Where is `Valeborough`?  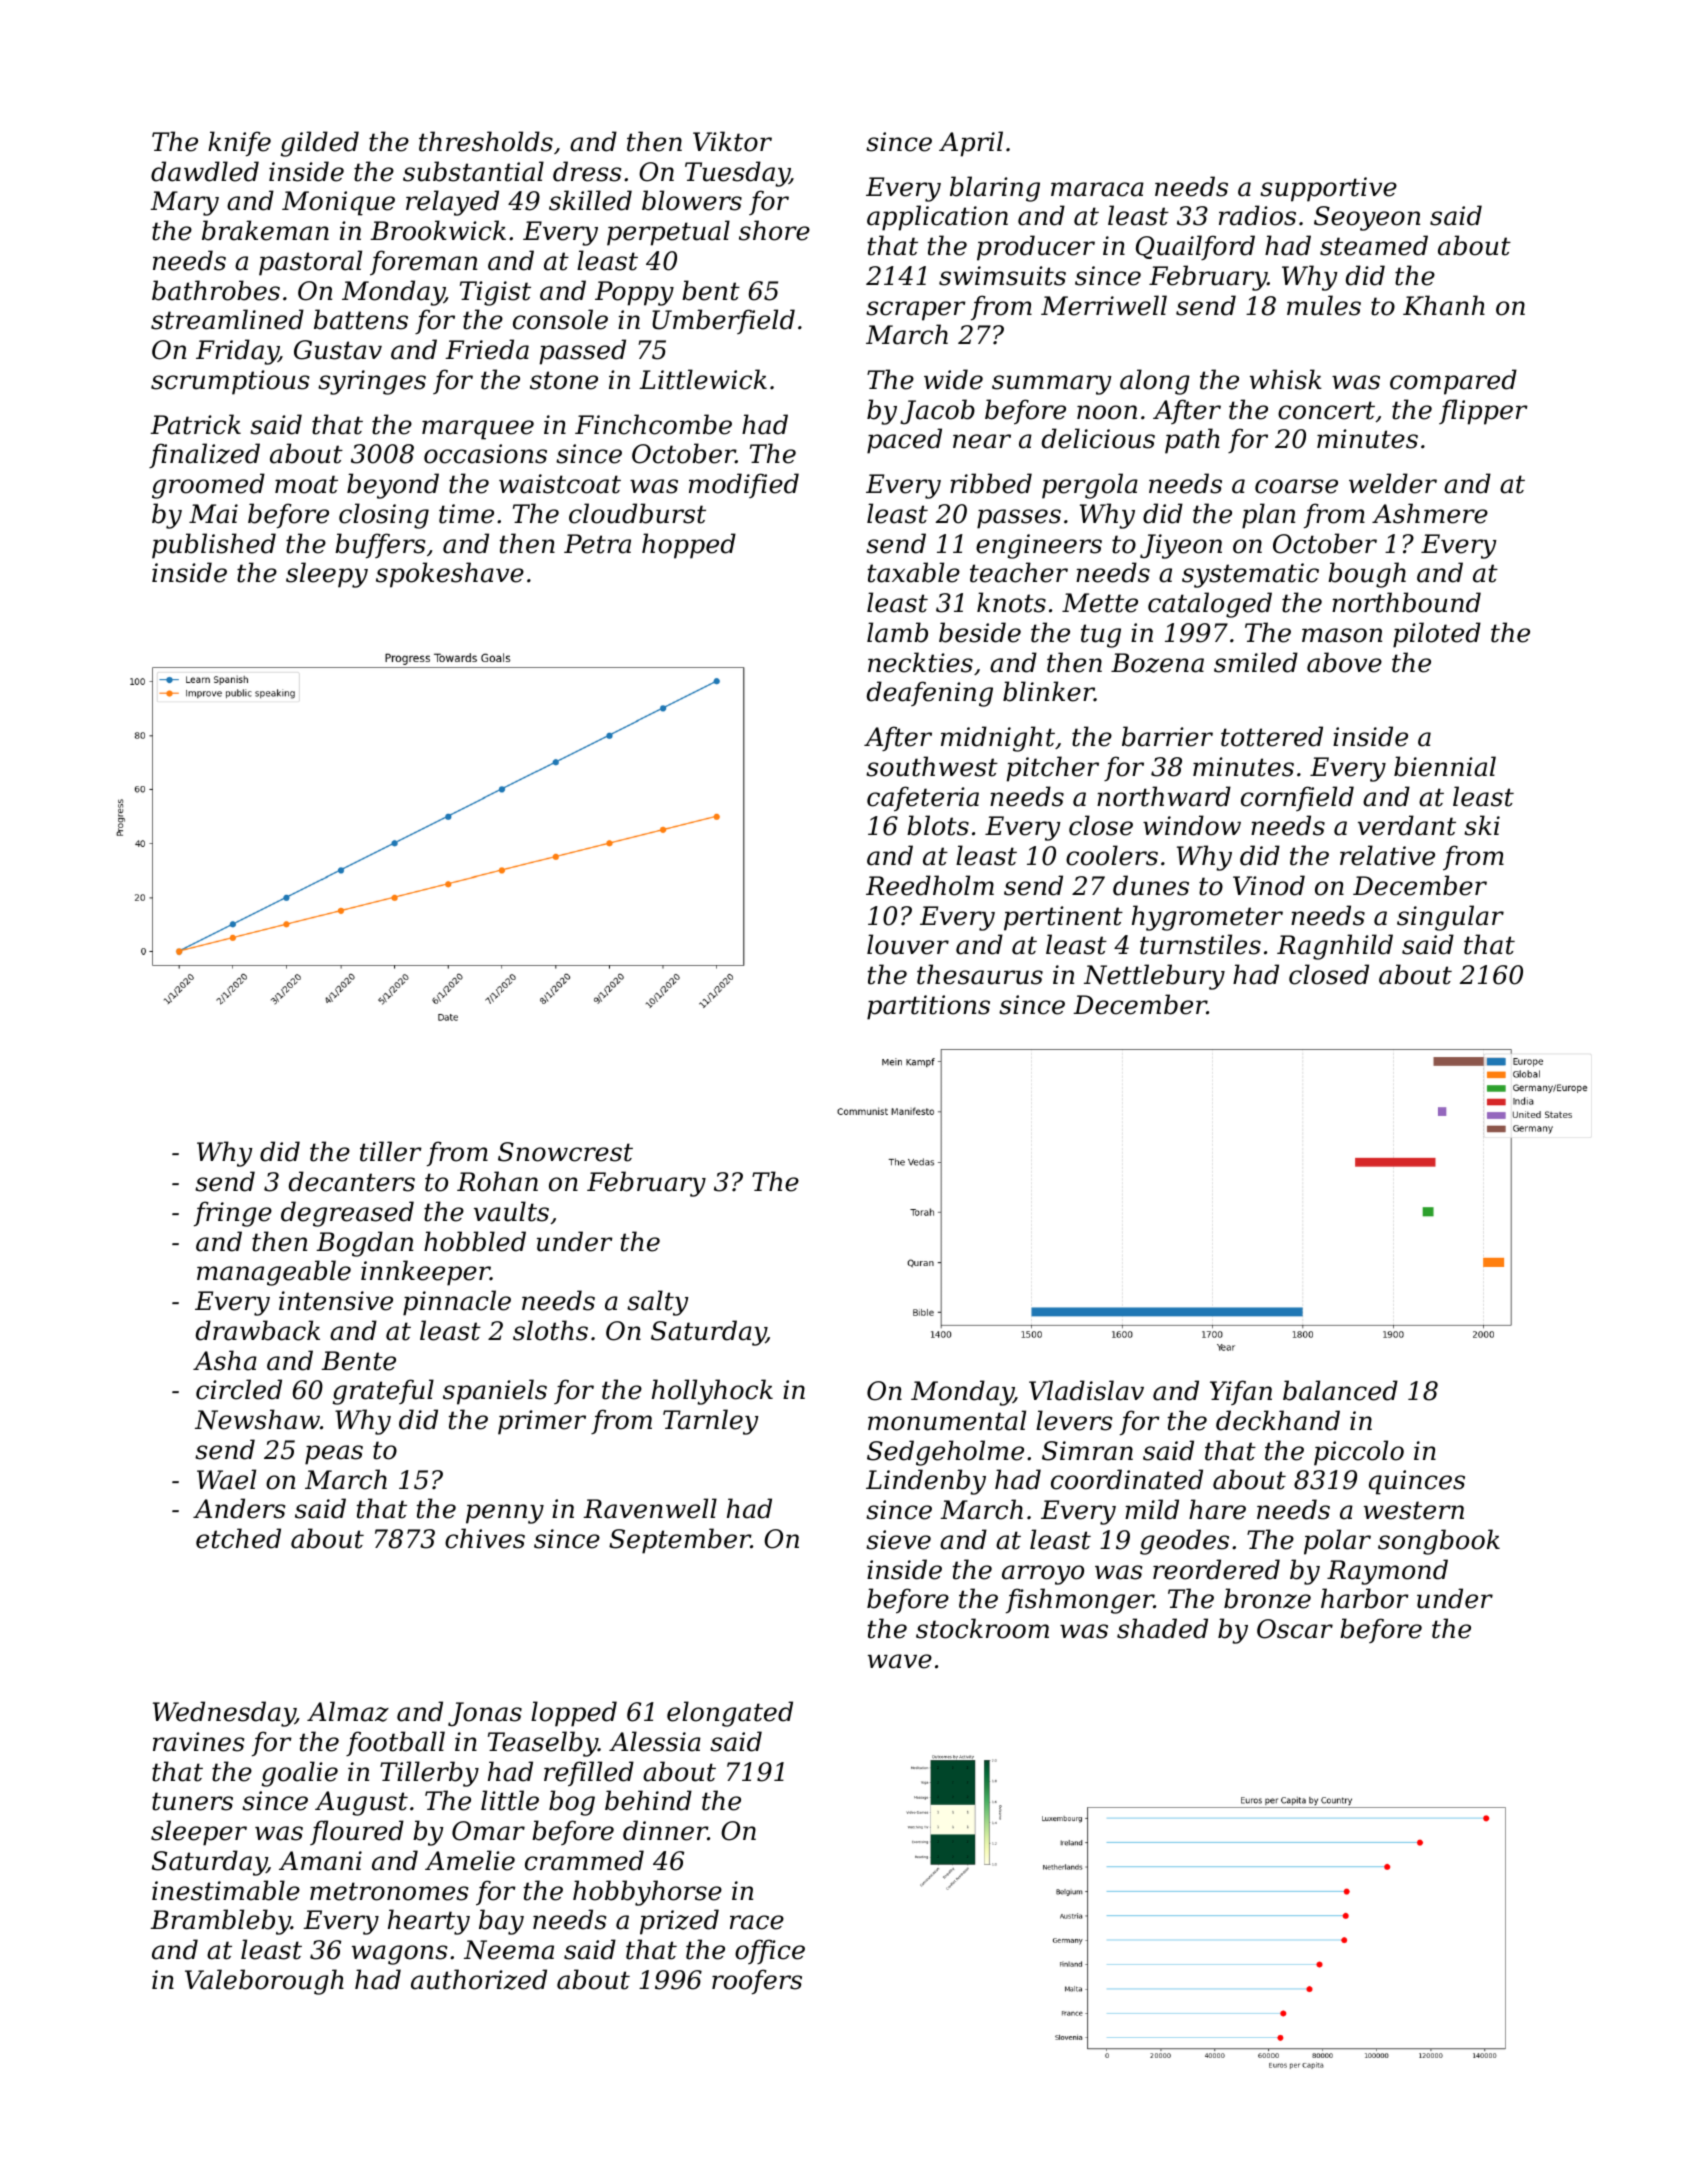 Valeborough is located at coordinates (264, 1982).
